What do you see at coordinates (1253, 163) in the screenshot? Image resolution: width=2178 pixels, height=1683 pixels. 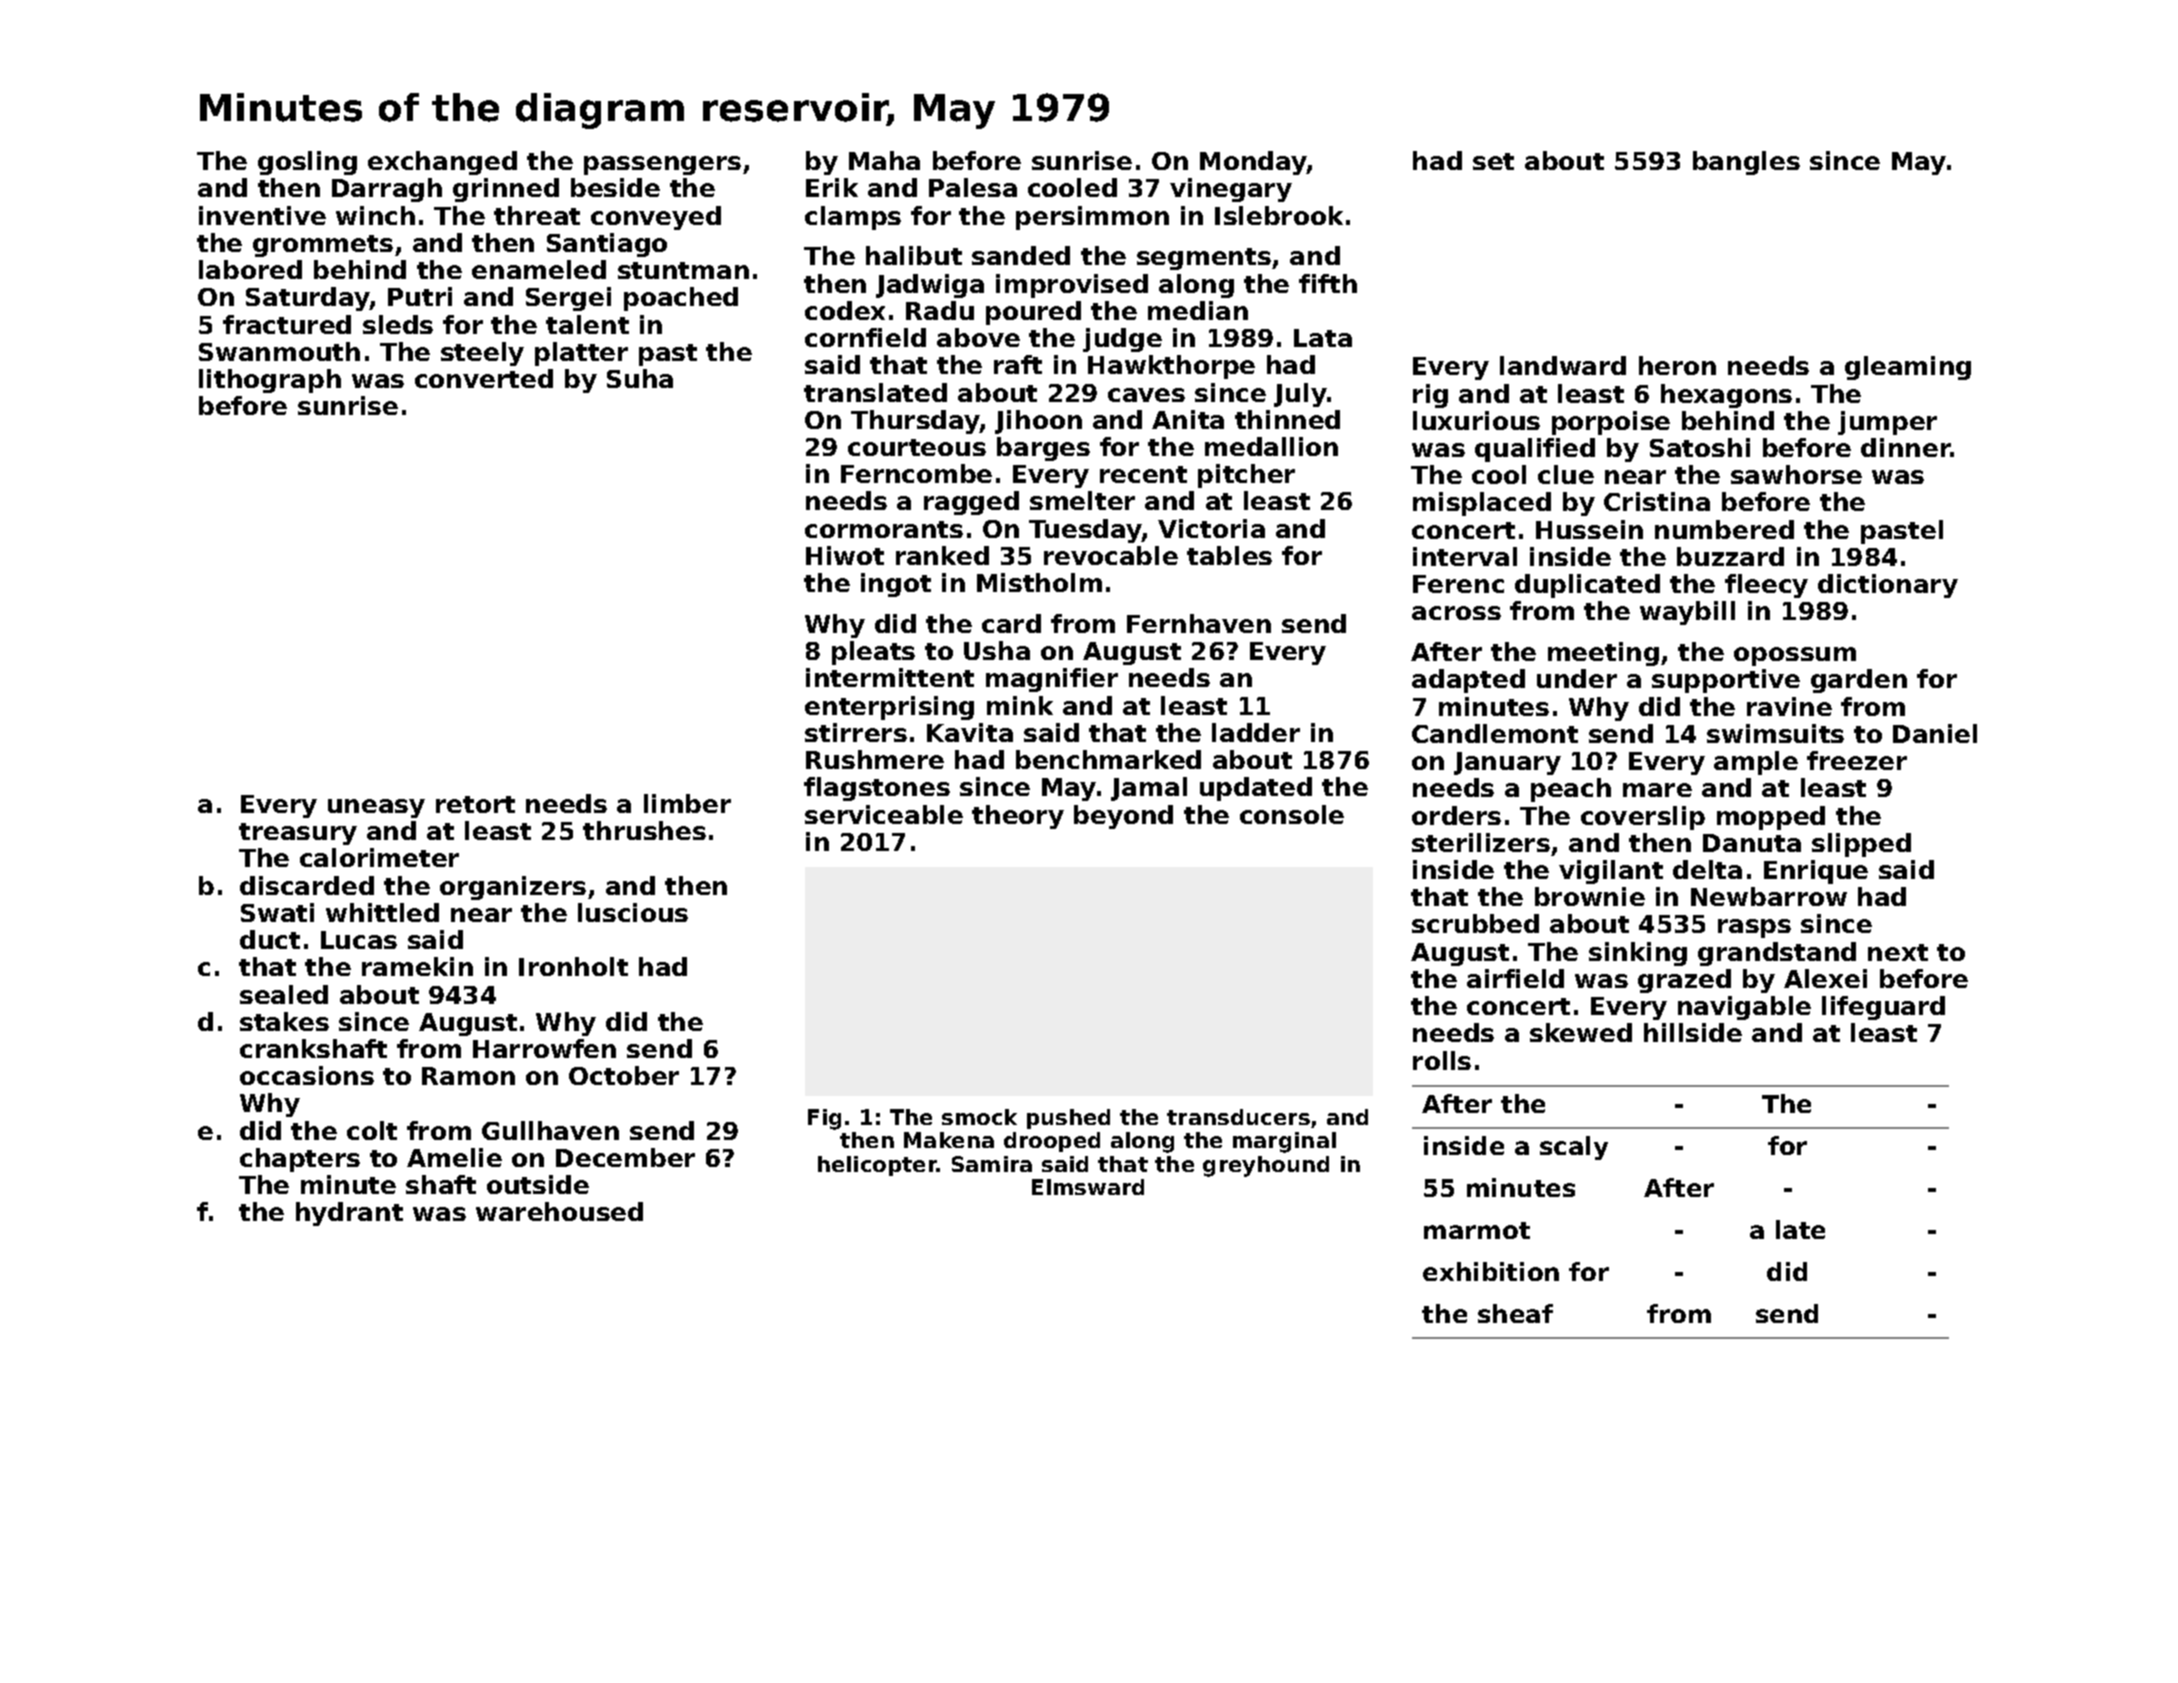 I see `Monday` at bounding box center [1253, 163].
